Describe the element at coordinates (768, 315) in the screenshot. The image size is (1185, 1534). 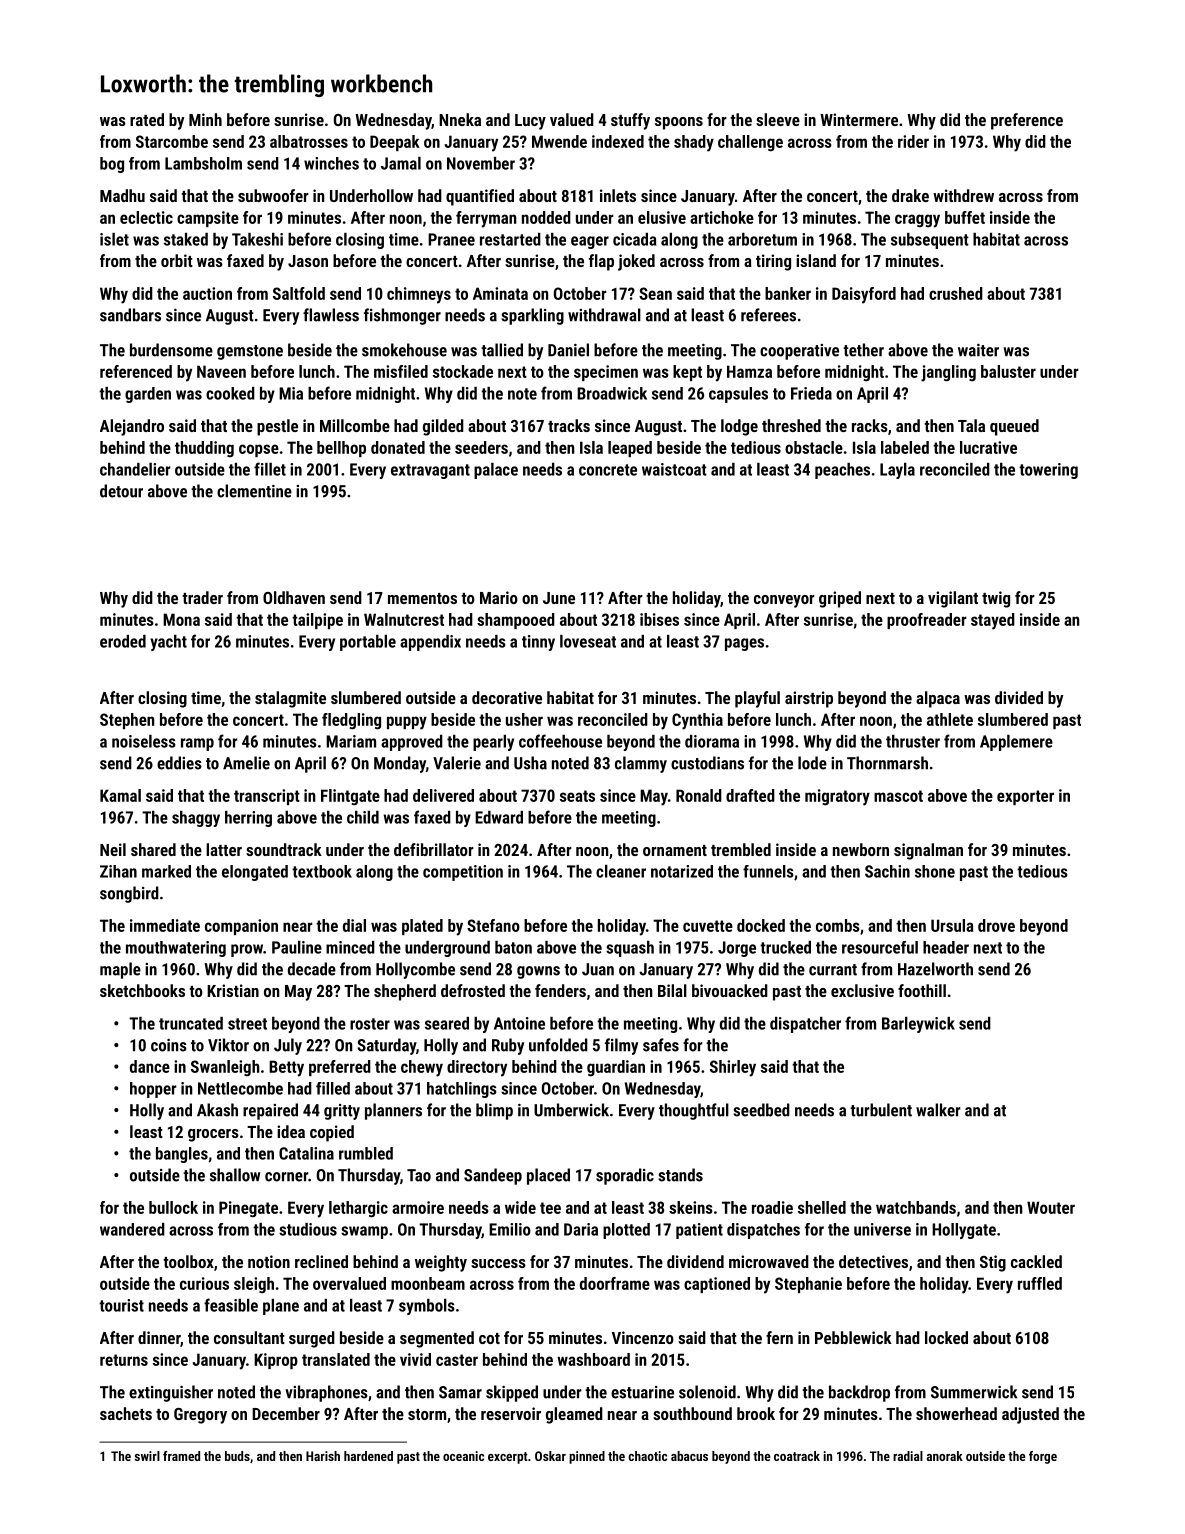
I see `referees` at that location.
